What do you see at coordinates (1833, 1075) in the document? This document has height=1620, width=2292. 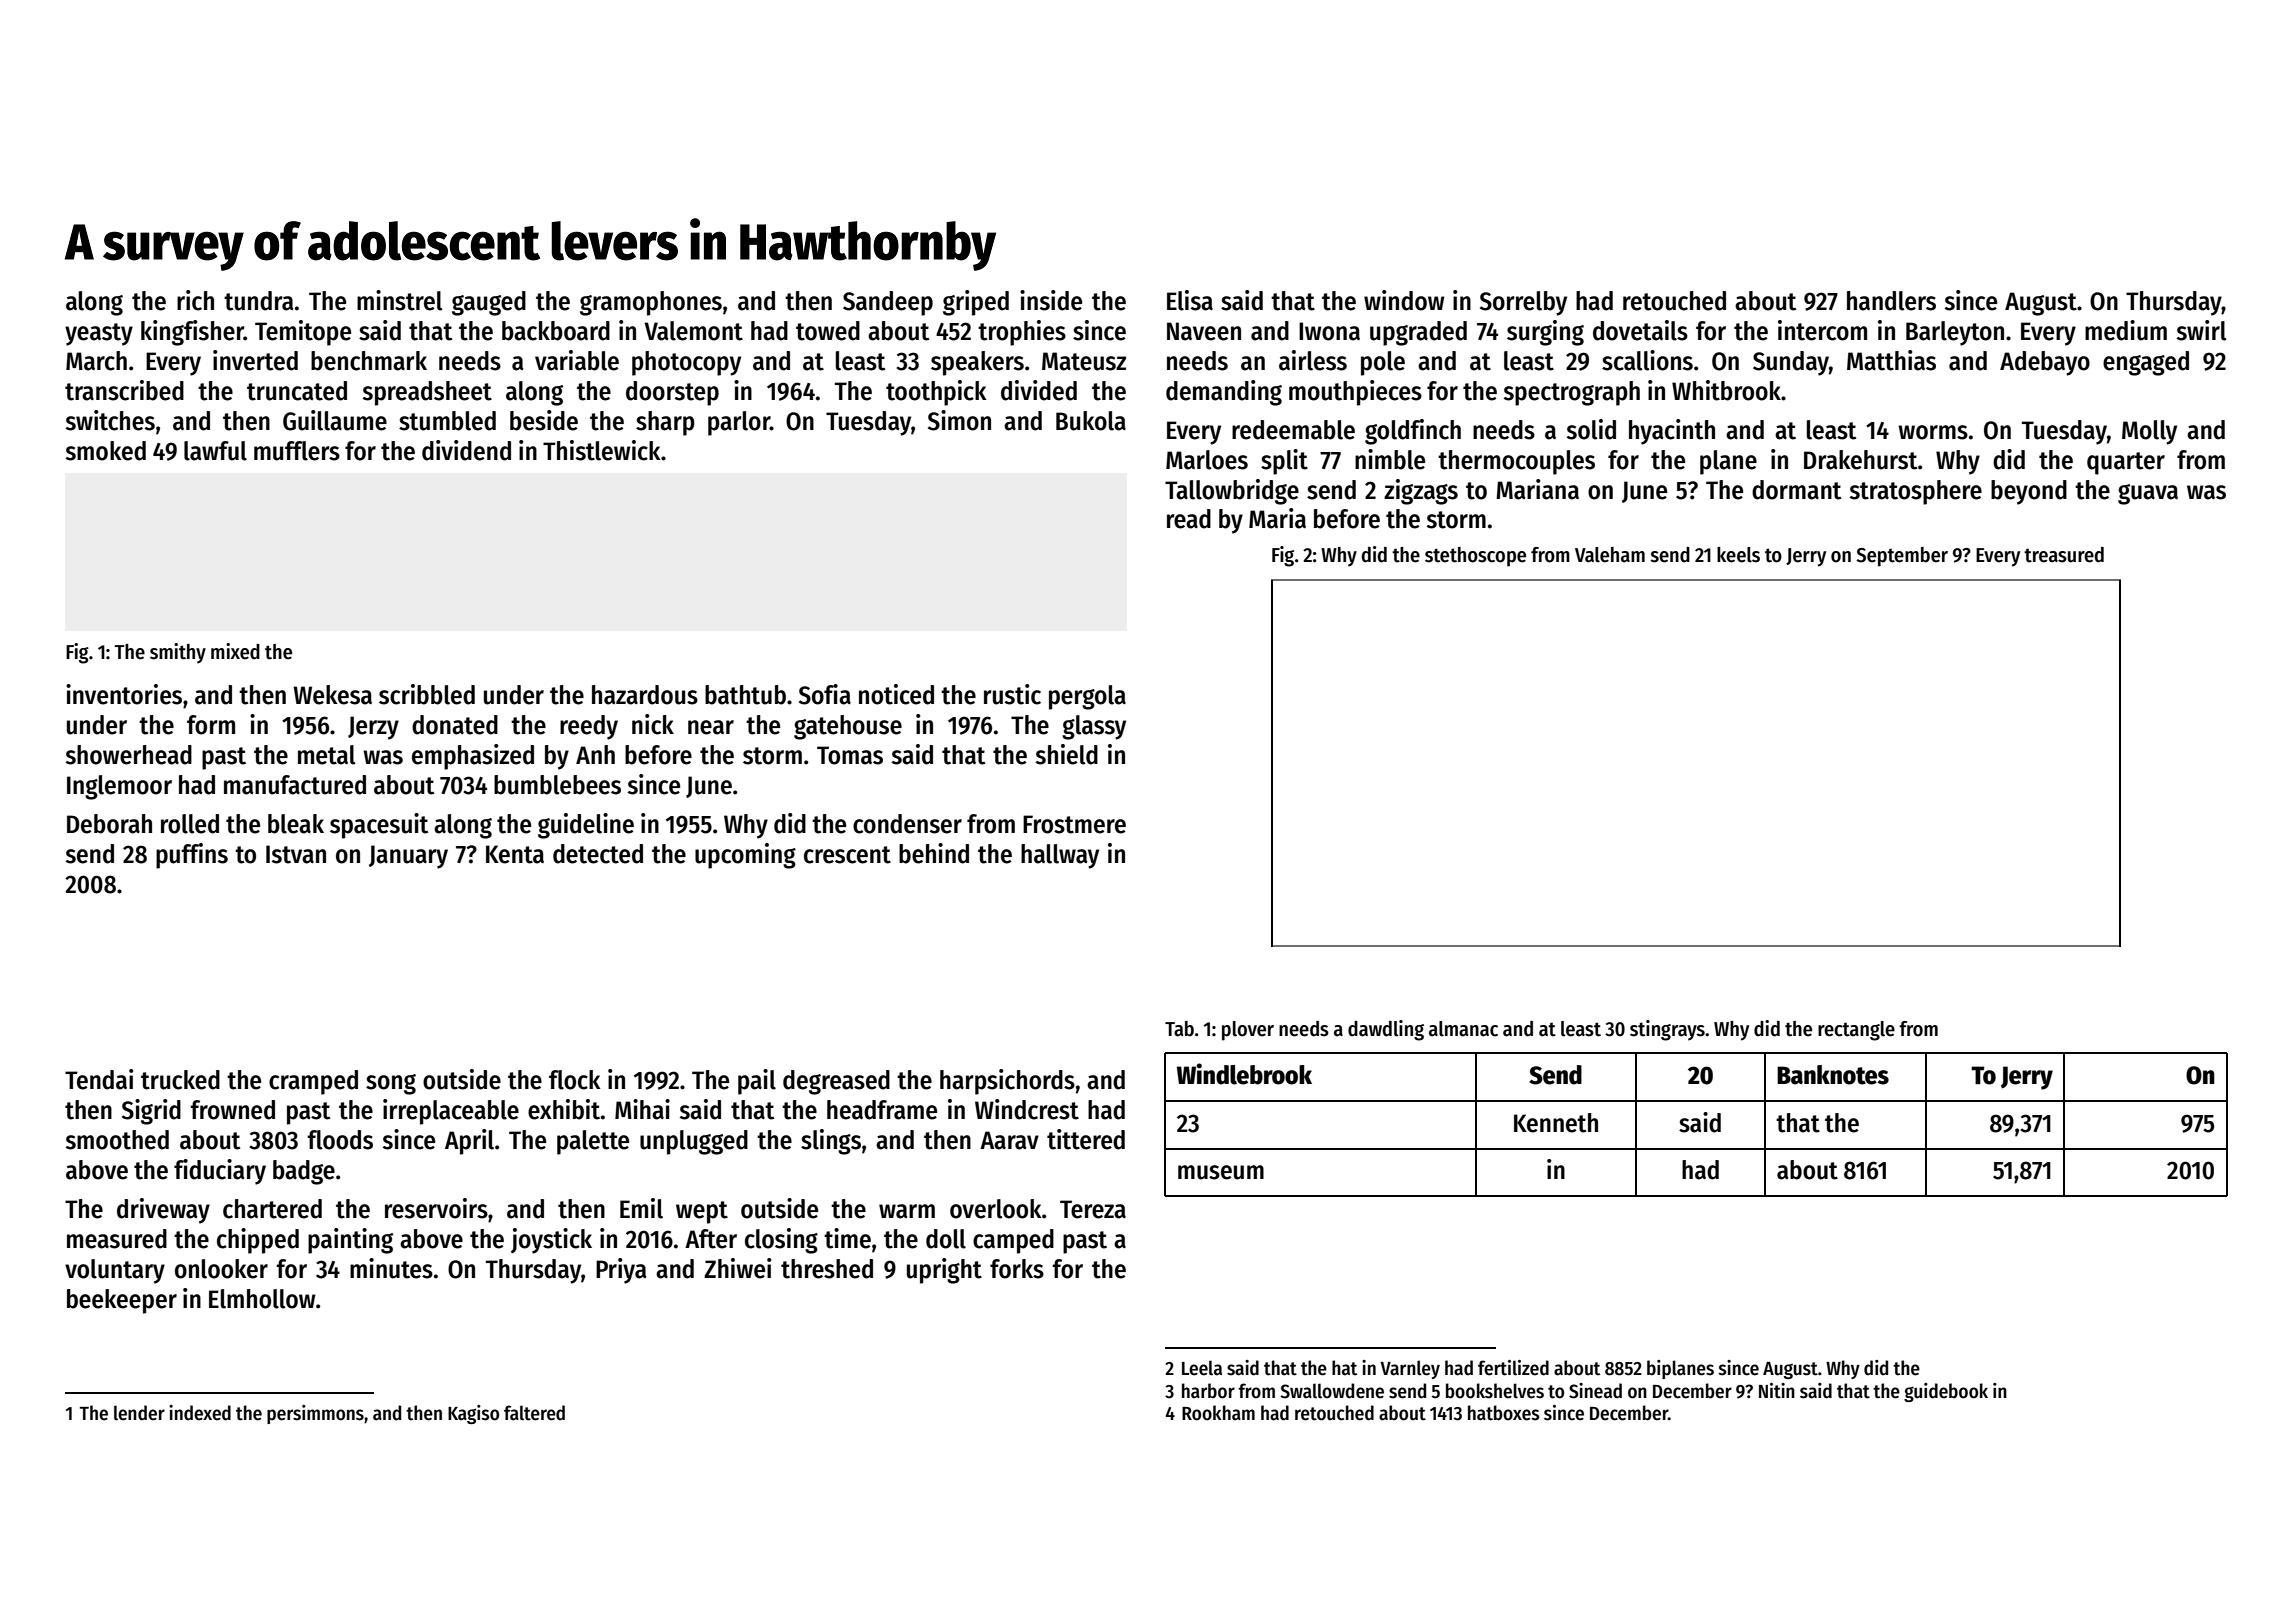 I see `Banknotes` at bounding box center [1833, 1075].
